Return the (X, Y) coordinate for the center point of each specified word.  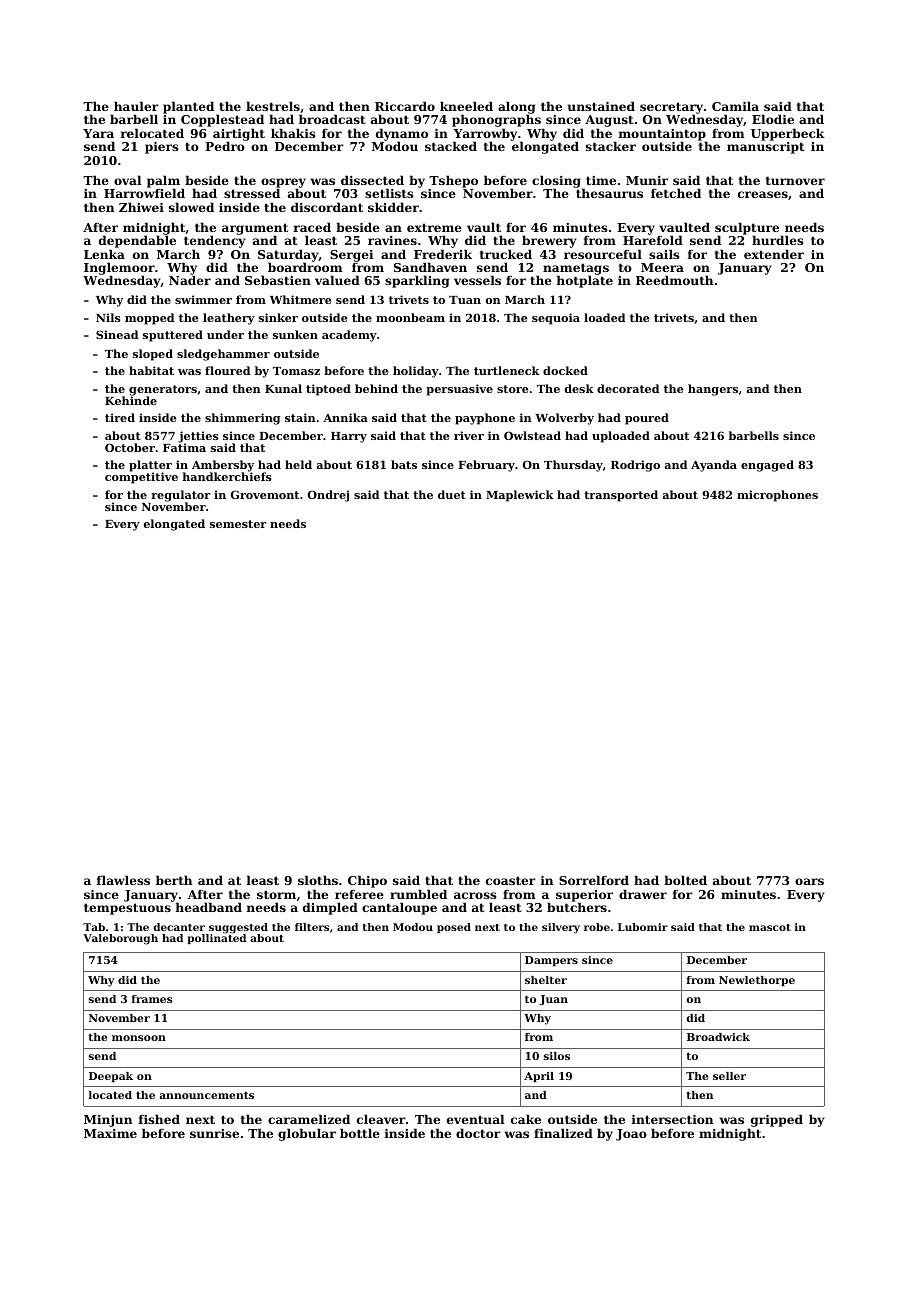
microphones (777, 496)
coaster (511, 880)
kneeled (466, 106)
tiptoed (328, 390)
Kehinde (131, 400)
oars (809, 881)
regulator (180, 496)
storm (276, 894)
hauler (136, 106)
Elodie (773, 119)
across (475, 895)
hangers (713, 390)
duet (452, 494)
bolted (685, 880)
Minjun (108, 1121)
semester (238, 524)
